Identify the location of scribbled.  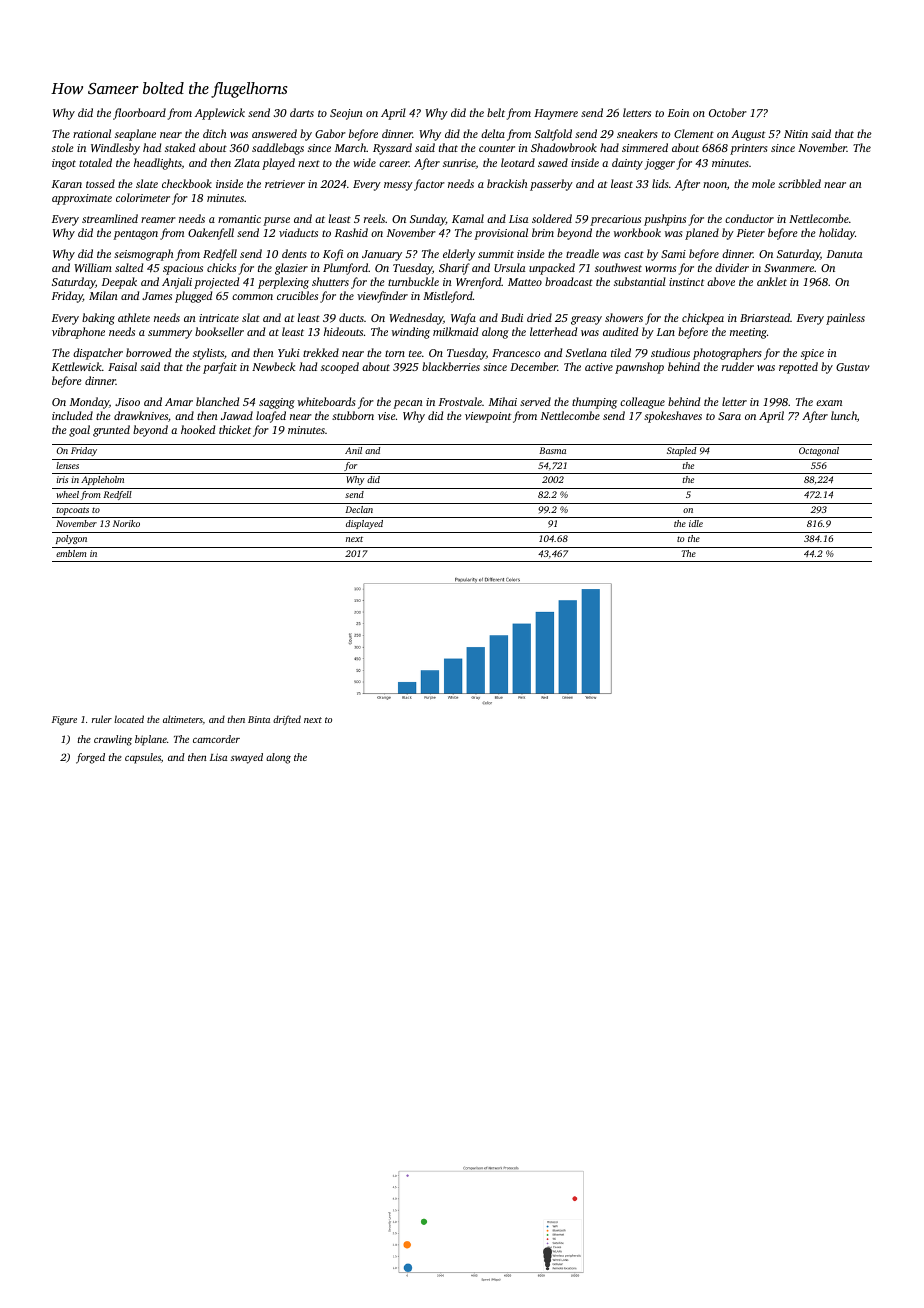
(799, 183).
